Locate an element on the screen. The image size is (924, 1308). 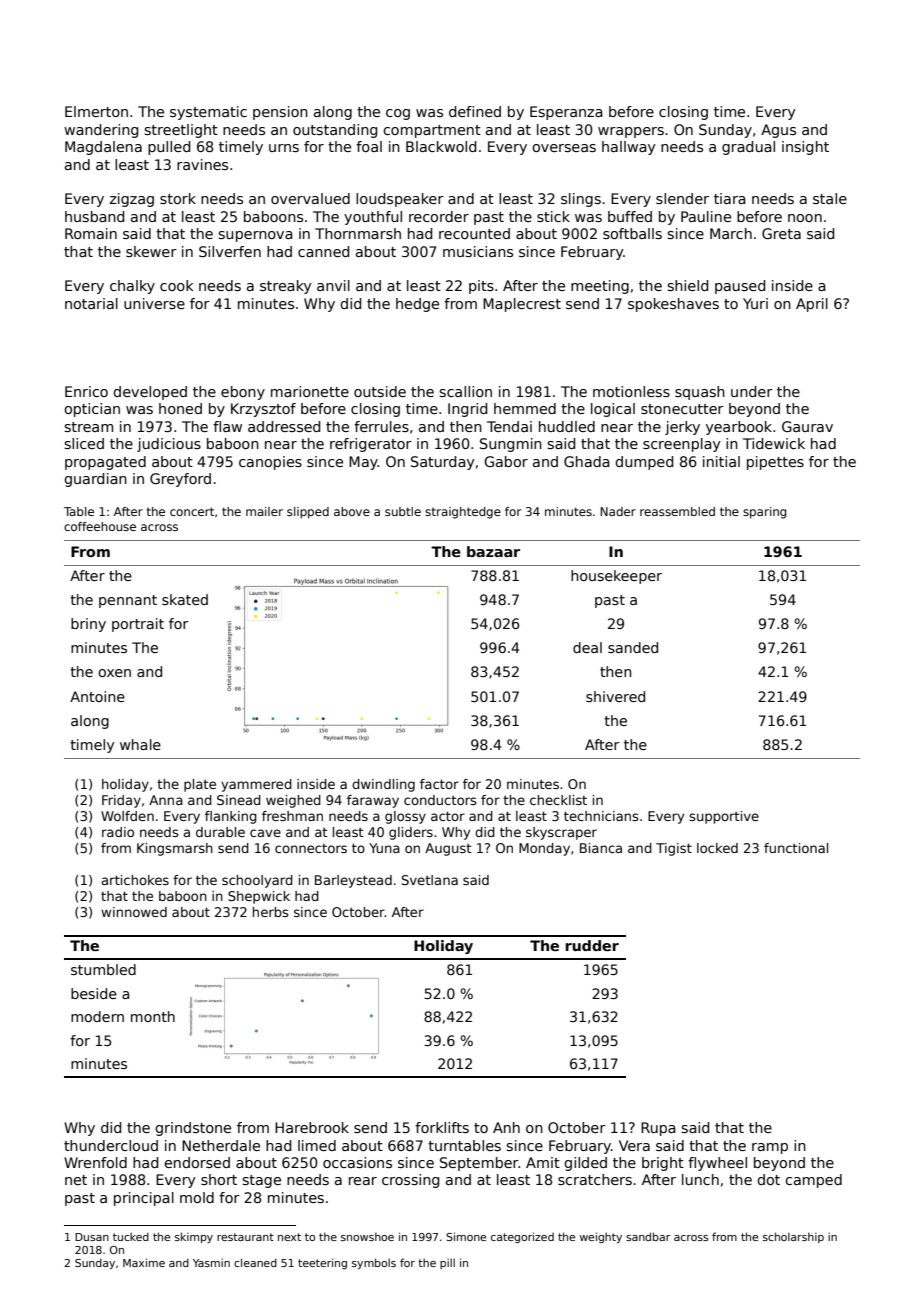
sanded is located at coordinates (633, 647).
